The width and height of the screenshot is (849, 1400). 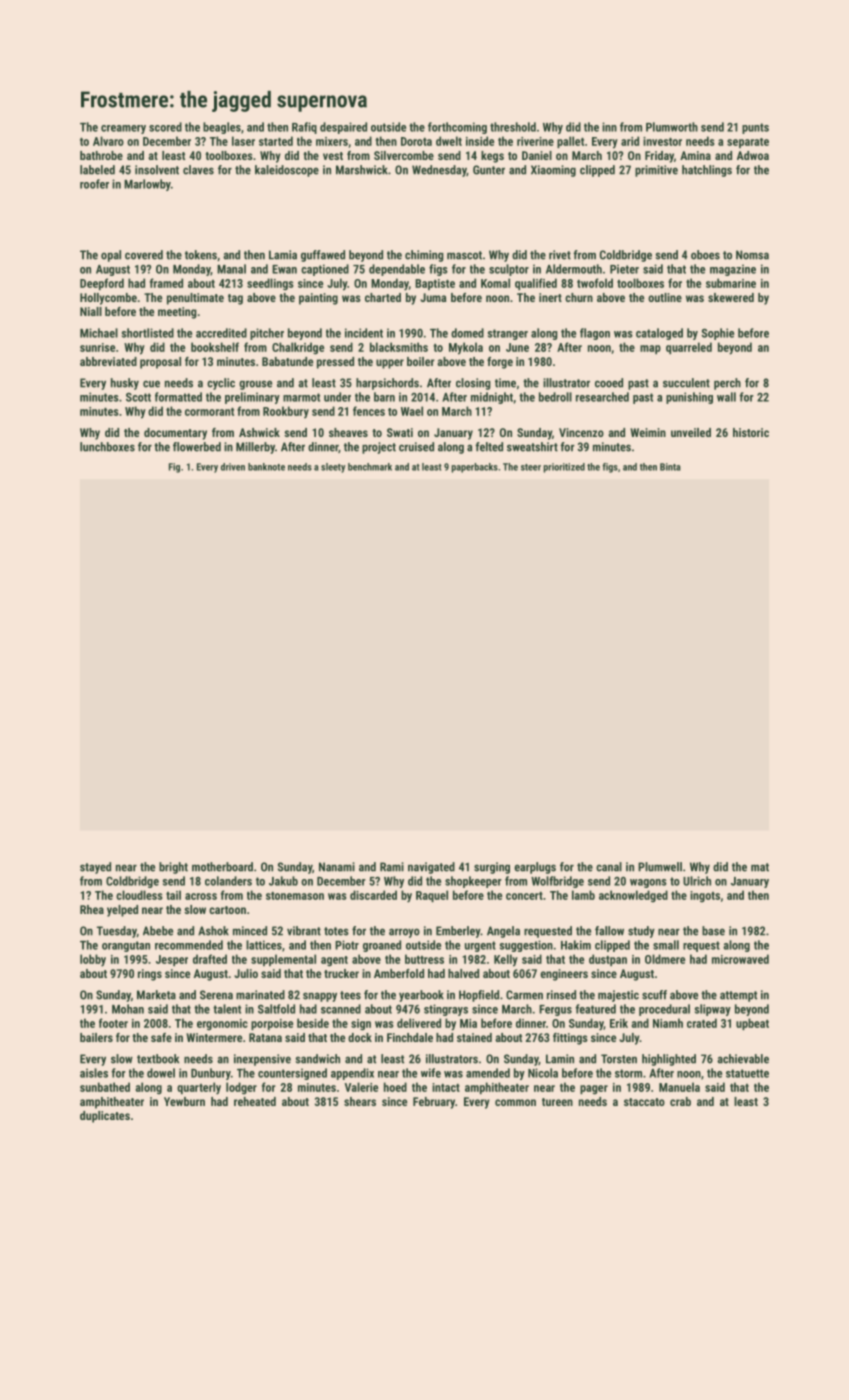 I want to click on marinated, so click(x=260, y=995).
